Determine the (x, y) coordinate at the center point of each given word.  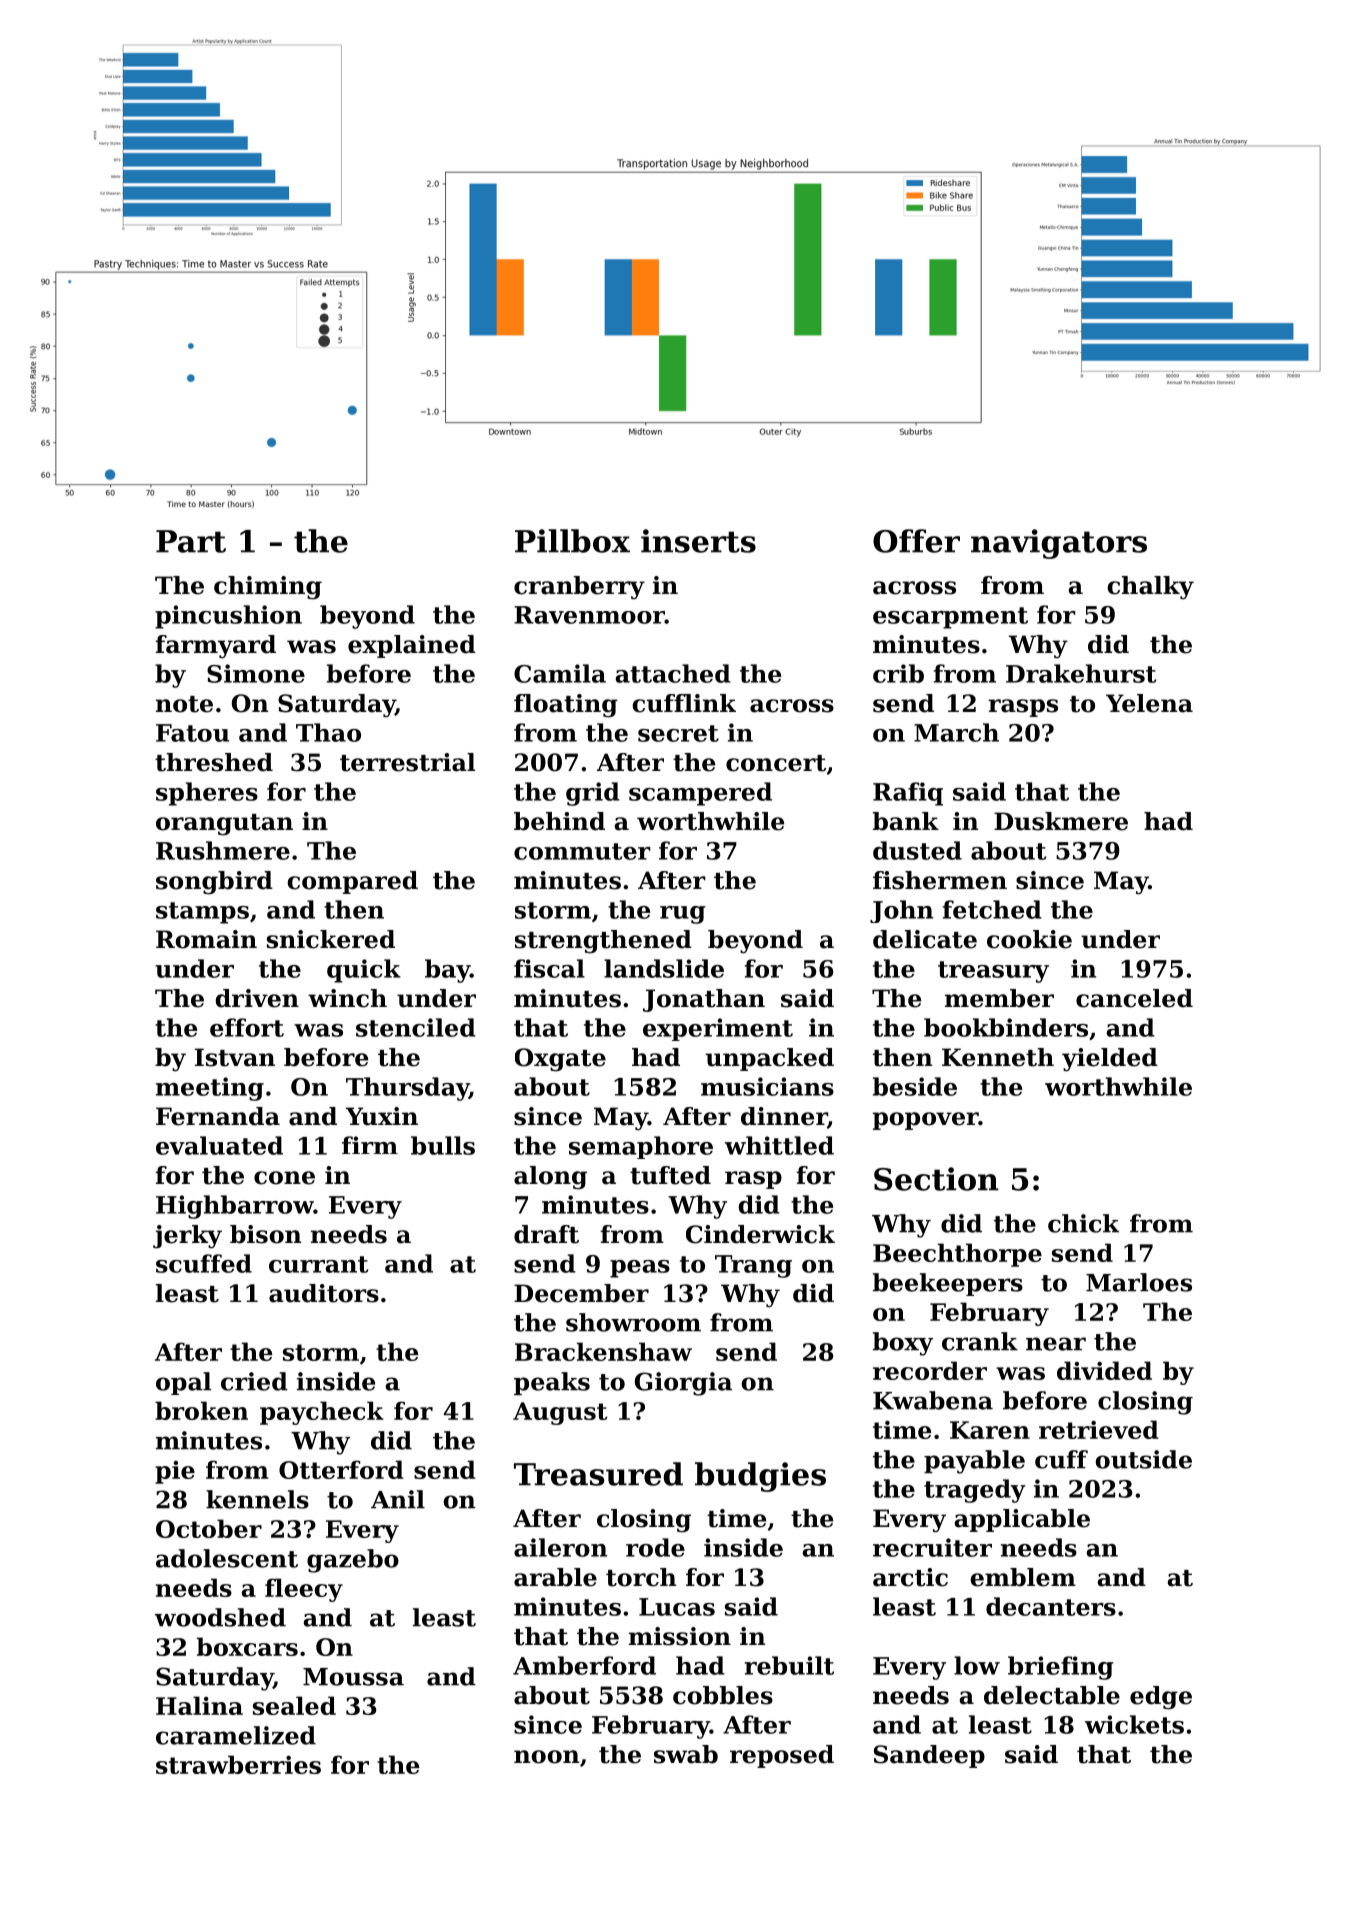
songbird (214, 883)
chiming (268, 588)
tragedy (975, 1491)
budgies (760, 1477)
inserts (698, 541)
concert (776, 763)
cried (254, 1381)
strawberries (238, 1764)
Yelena (1149, 703)
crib (898, 673)
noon (547, 1757)
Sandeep (929, 1756)
